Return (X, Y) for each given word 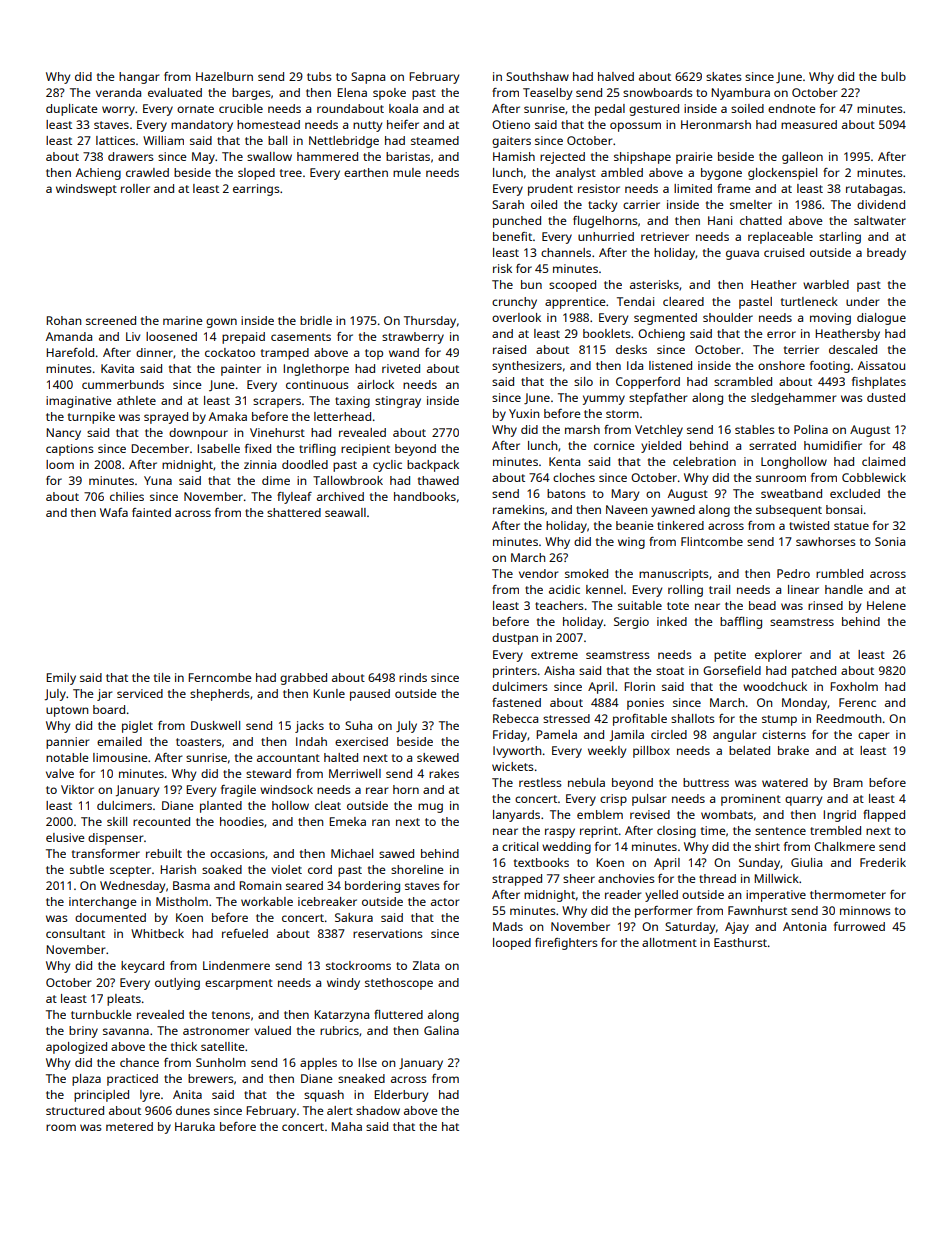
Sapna (368, 78)
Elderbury (401, 1096)
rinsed (825, 605)
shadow (378, 1110)
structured (75, 1110)
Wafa (114, 512)
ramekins (519, 509)
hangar (139, 78)
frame (734, 188)
